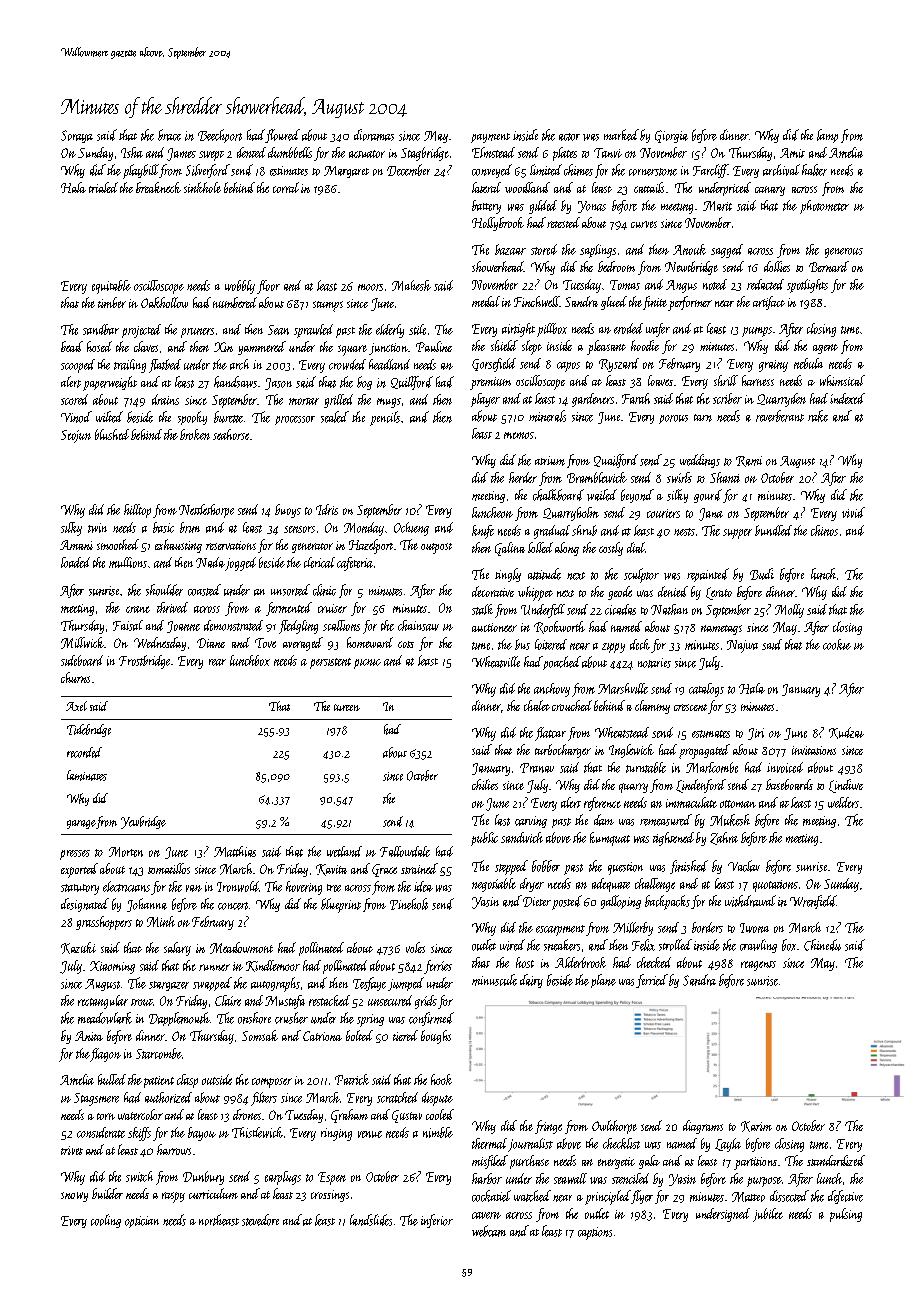 This page has width=924, height=1308. Describe the element at coordinates (419, 868) in the page. I see `strained` at that location.
